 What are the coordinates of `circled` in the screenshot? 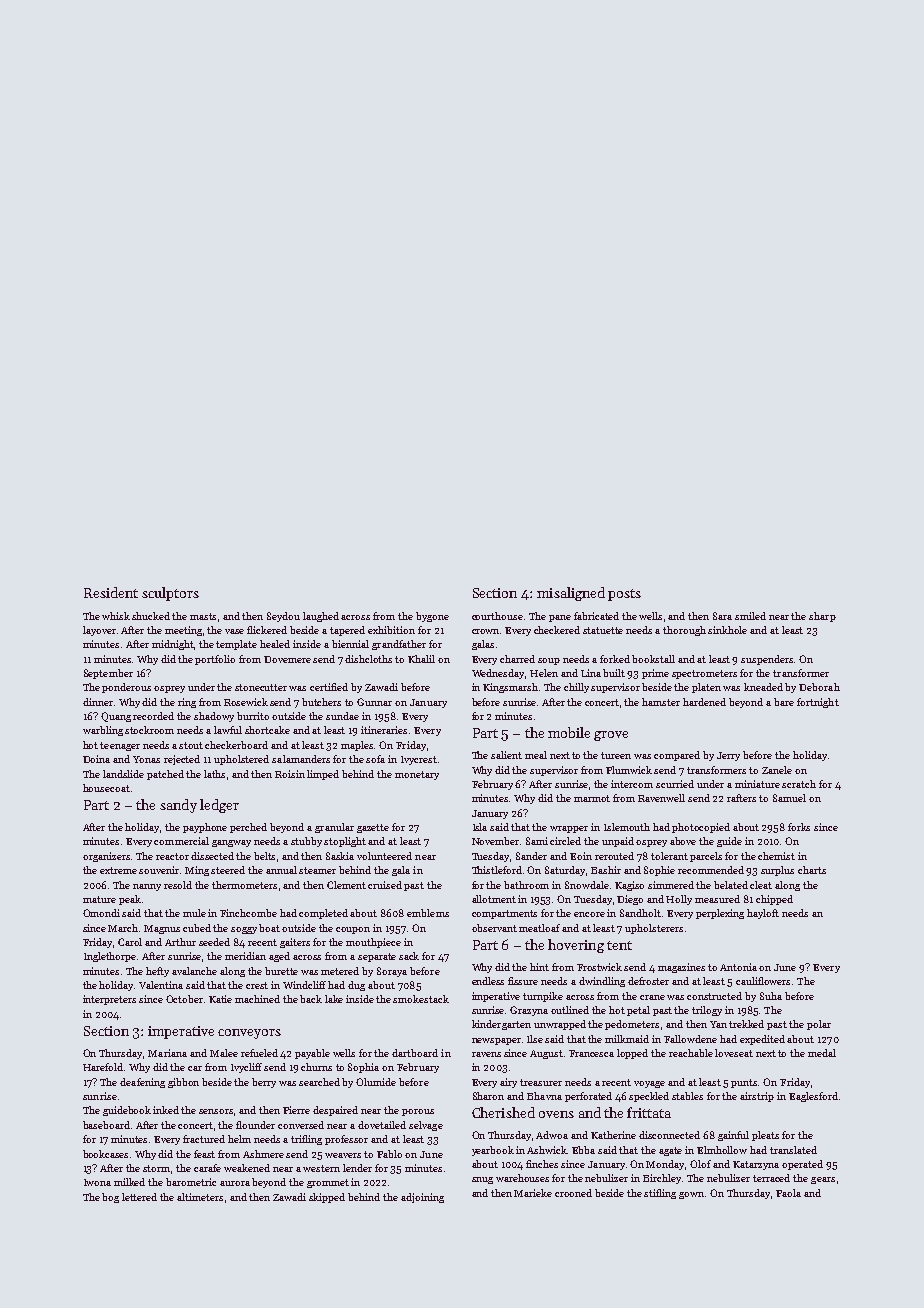 It's located at (565, 841).
